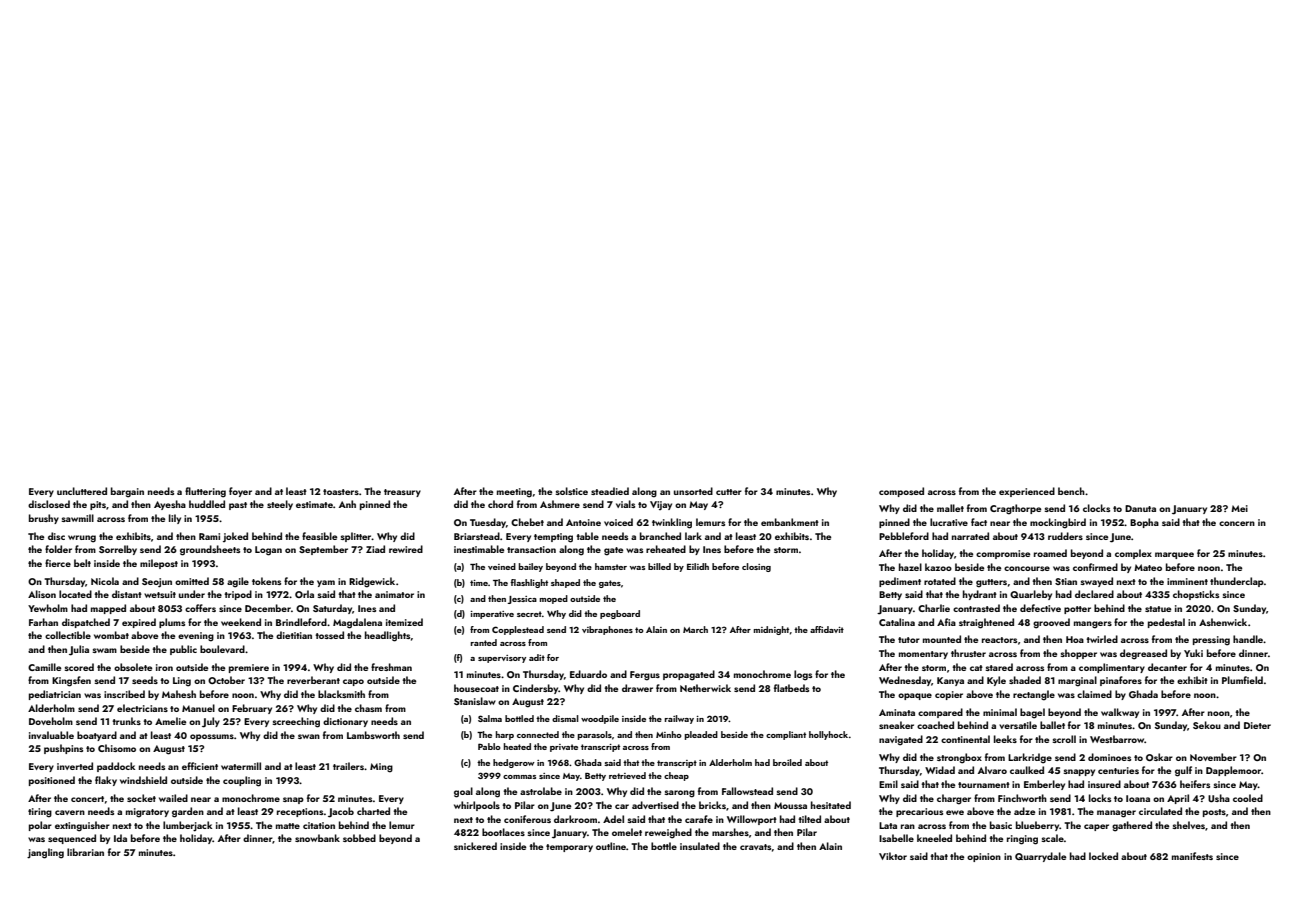  I want to click on Sorrelby, so click(118, 550).
